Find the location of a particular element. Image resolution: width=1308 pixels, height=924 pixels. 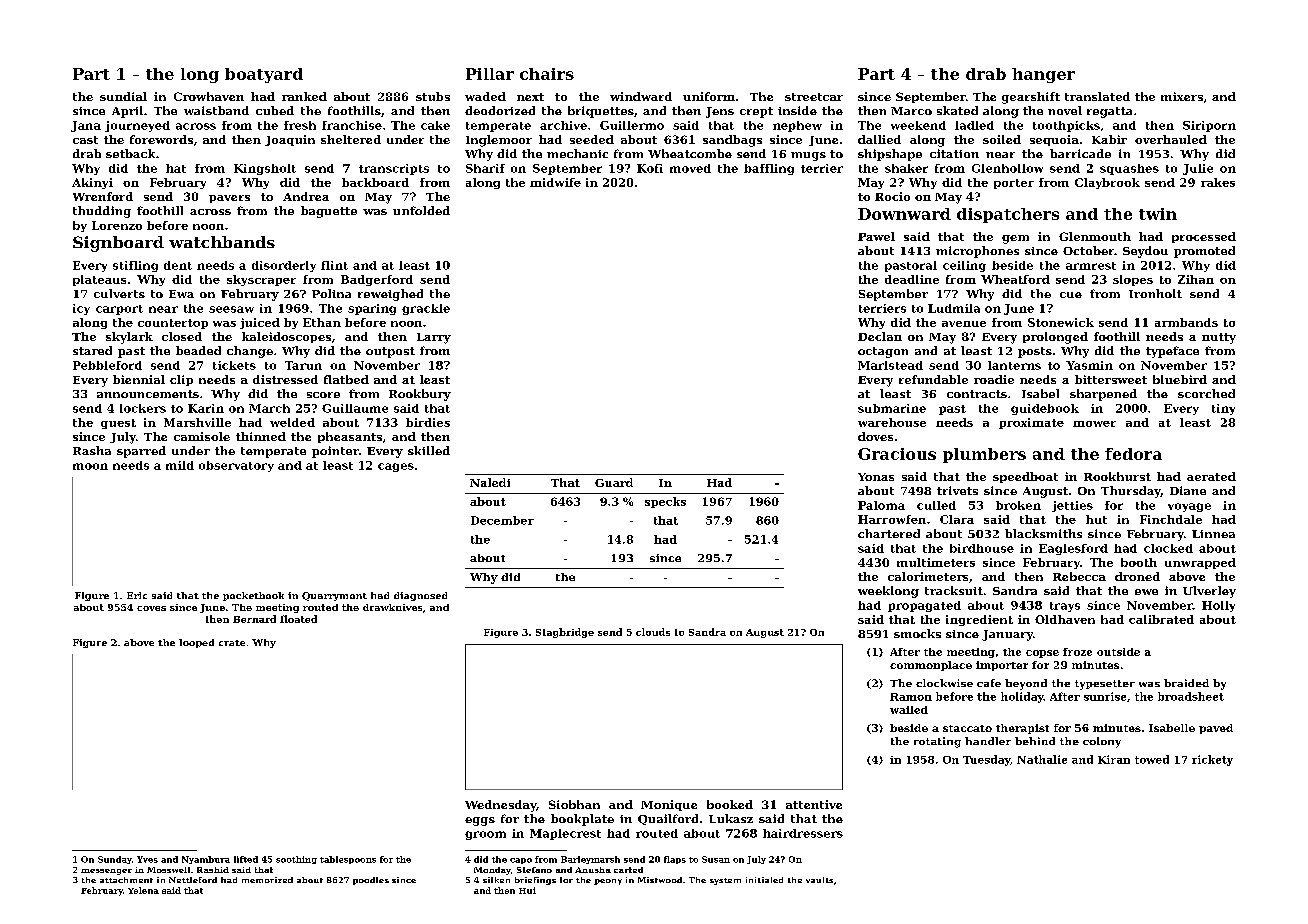

December is located at coordinates (502, 520).
